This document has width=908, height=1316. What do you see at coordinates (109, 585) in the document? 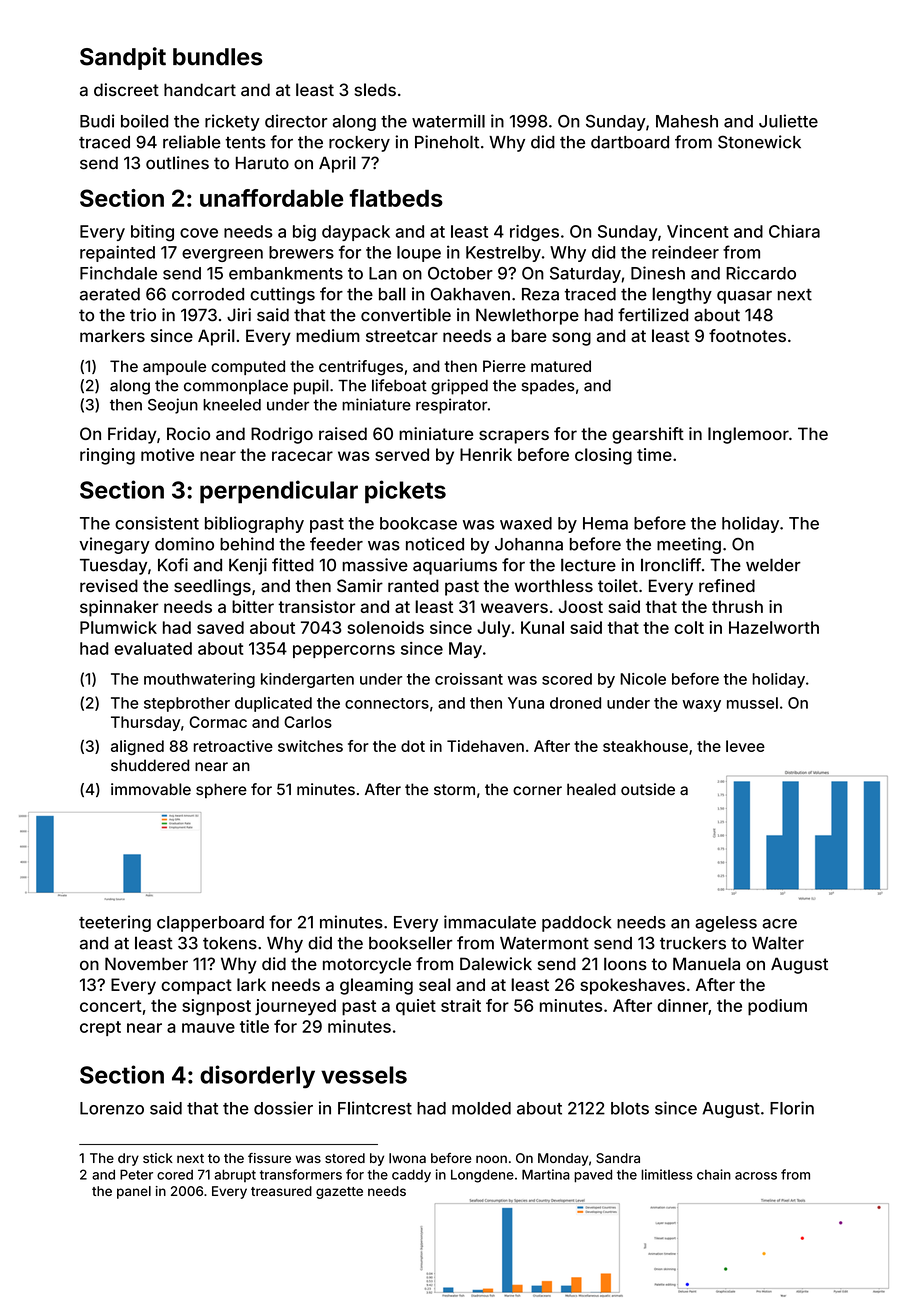
I see `revised` at bounding box center [109, 585].
